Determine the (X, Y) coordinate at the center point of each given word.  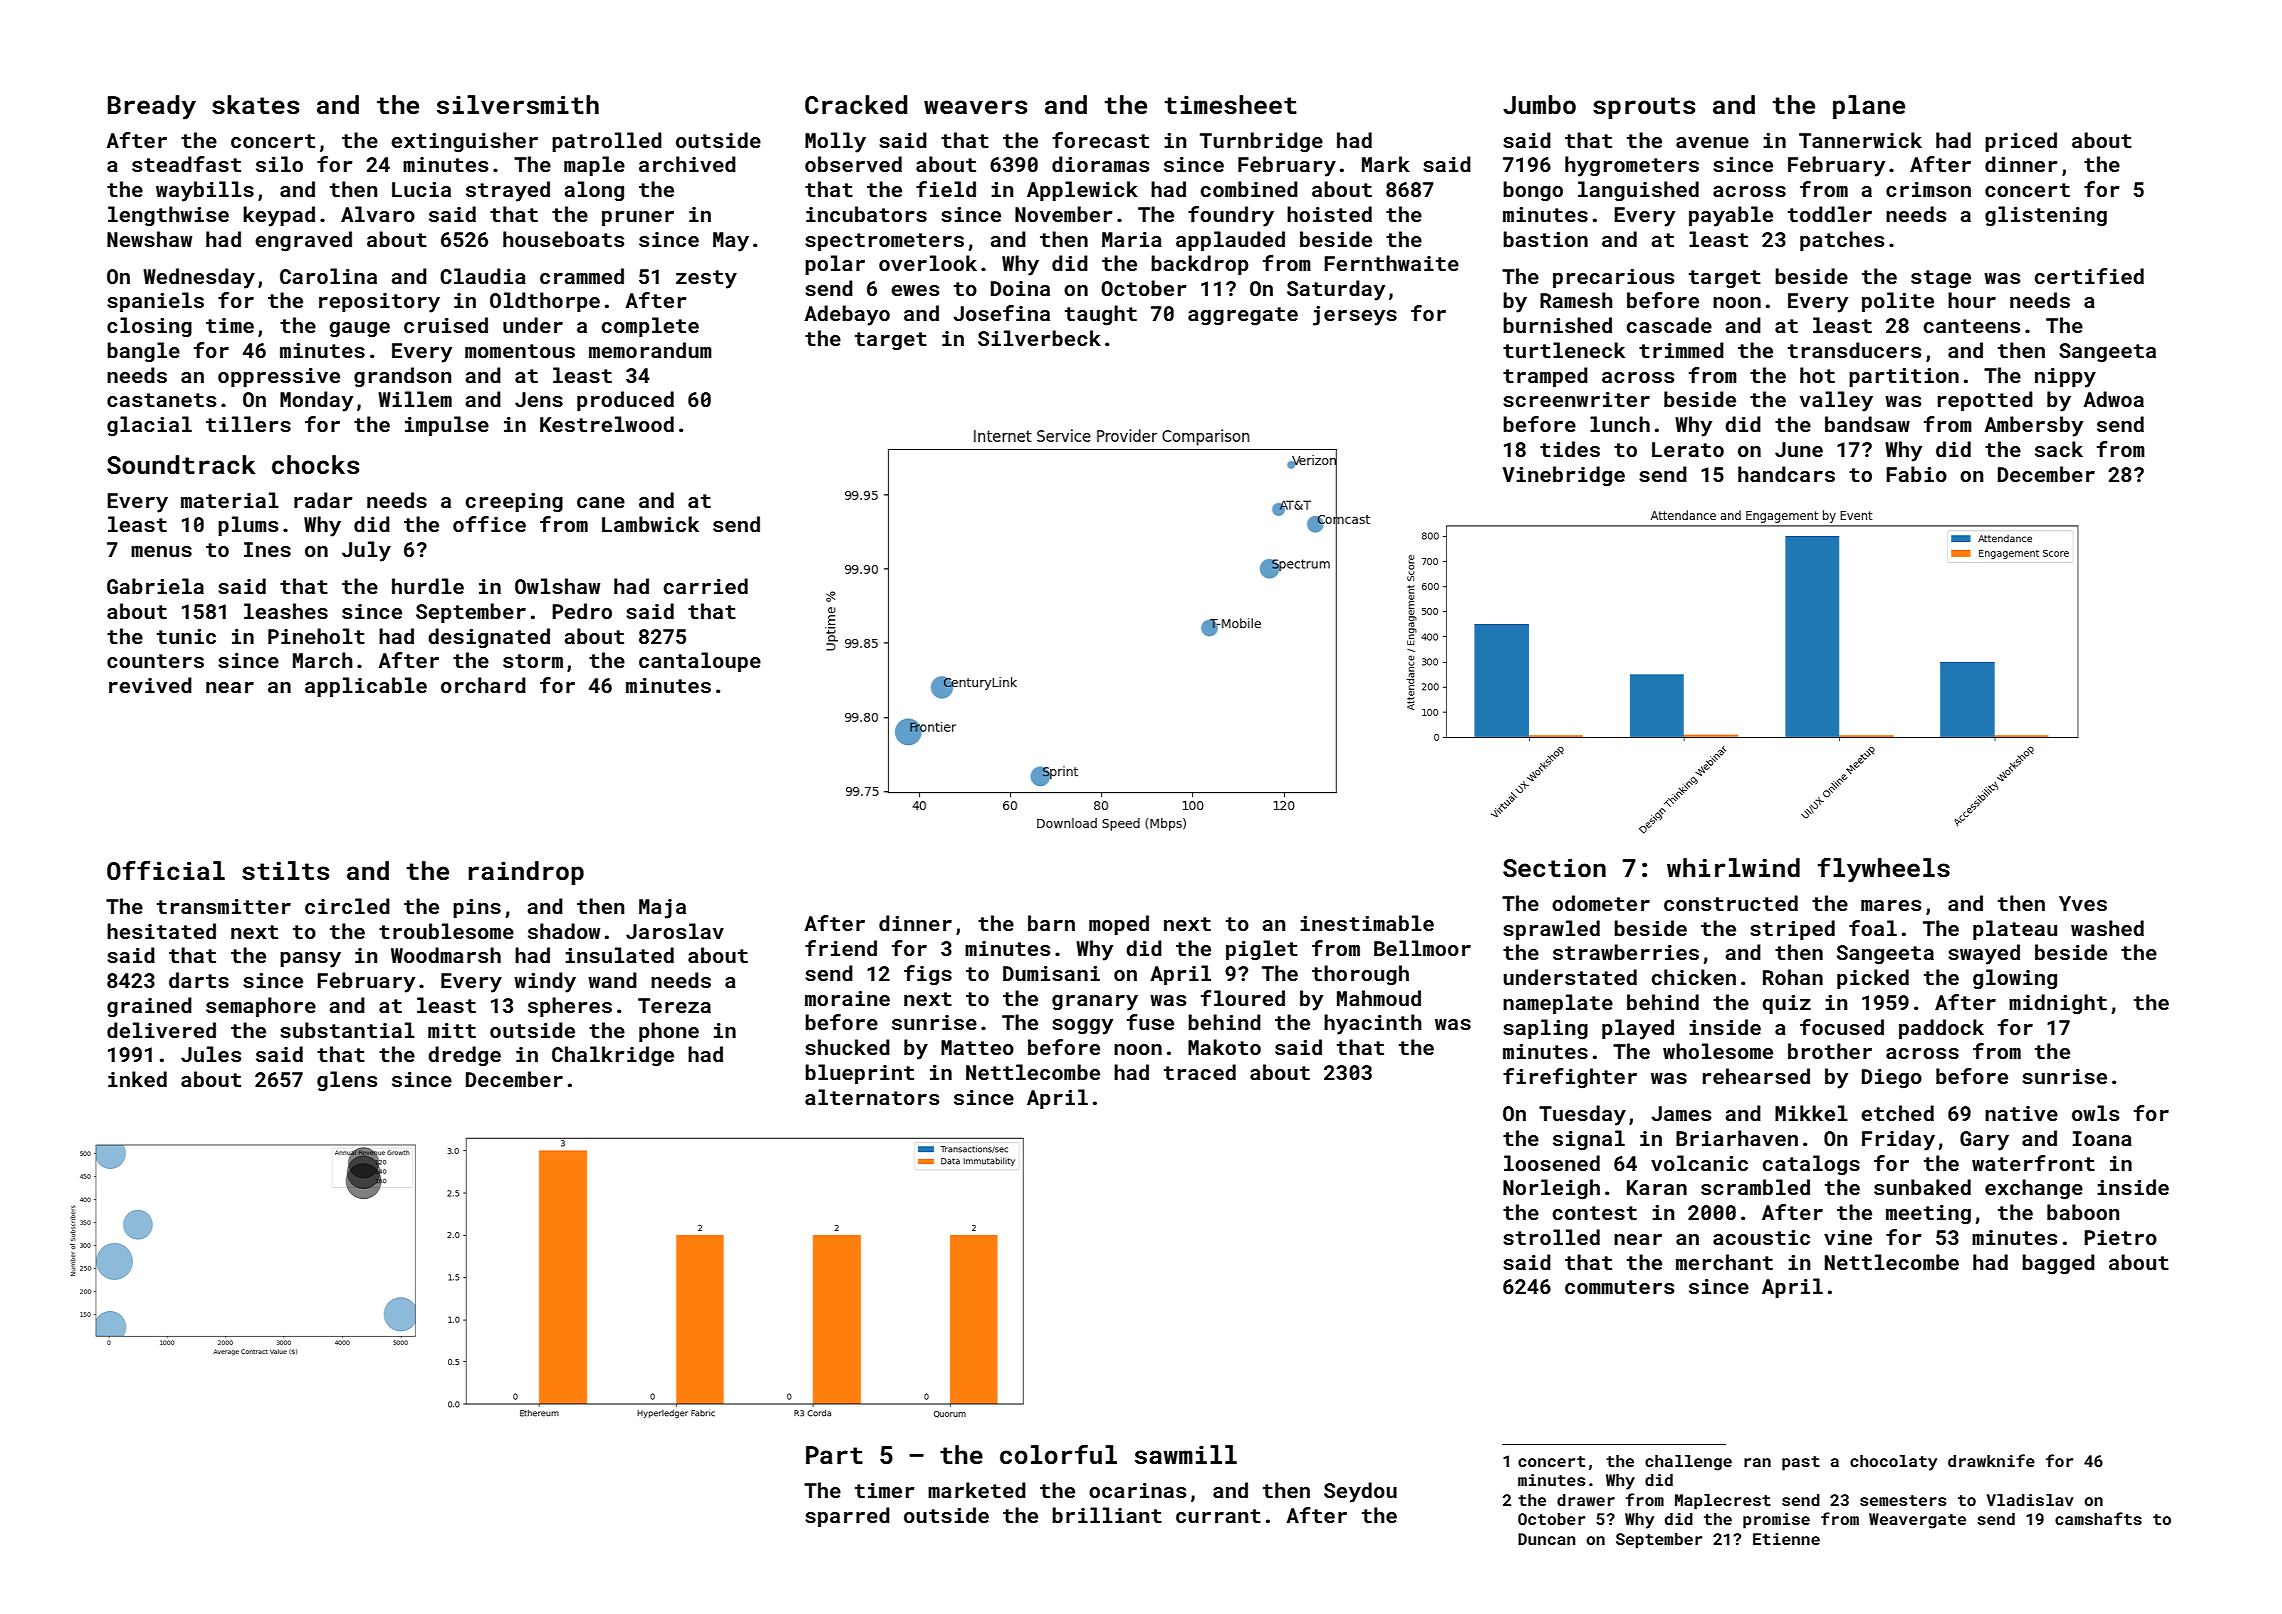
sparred (847, 1517)
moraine (847, 998)
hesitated (161, 931)
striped (1792, 930)
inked (137, 1079)
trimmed (1681, 350)
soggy (1082, 1027)
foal (1873, 928)
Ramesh (1576, 300)
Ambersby (2033, 426)
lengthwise (168, 216)
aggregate (1243, 316)
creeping (514, 503)
